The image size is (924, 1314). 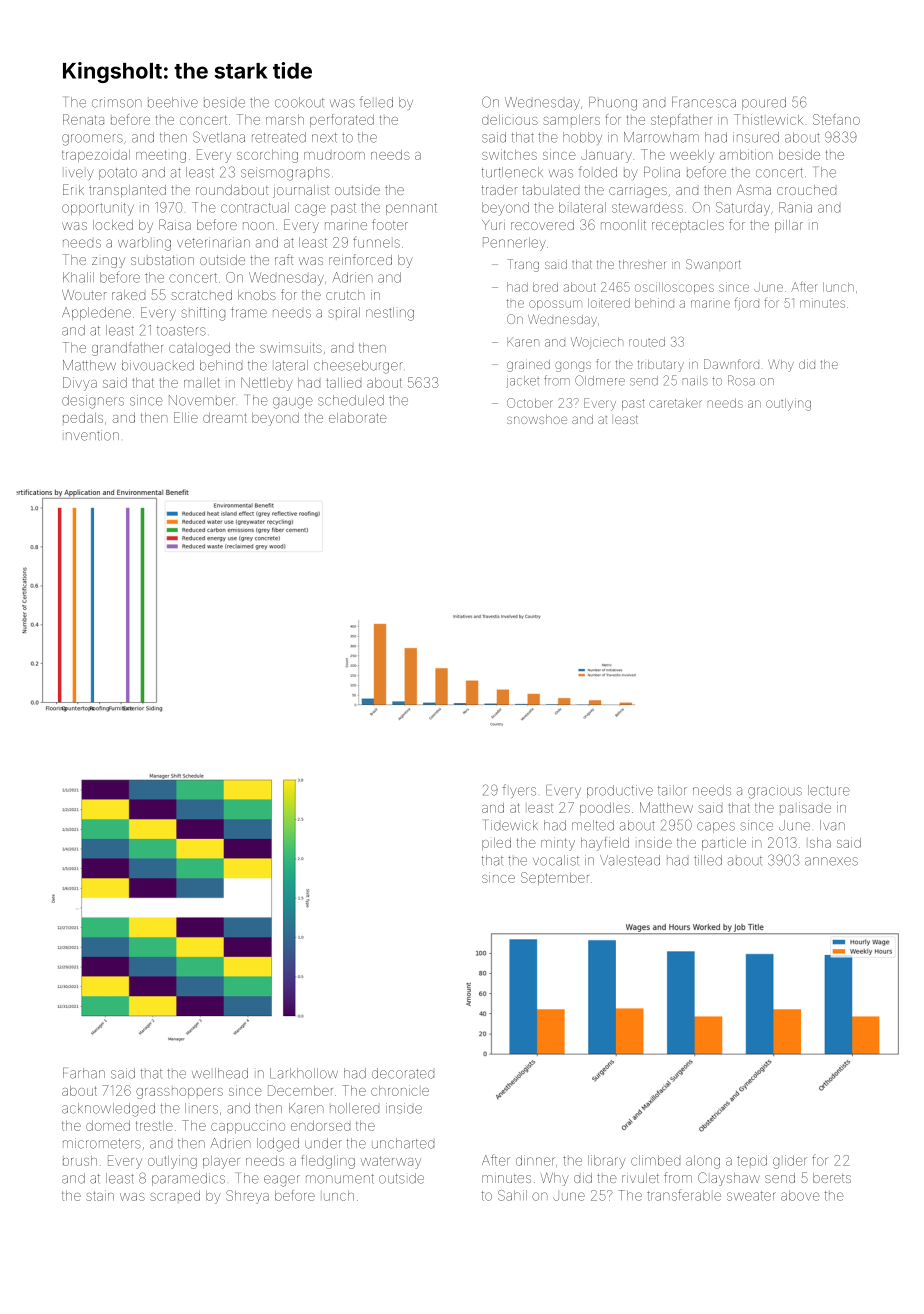 What do you see at coordinates (537, 419) in the screenshot?
I see `snowshoe` at bounding box center [537, 419].
